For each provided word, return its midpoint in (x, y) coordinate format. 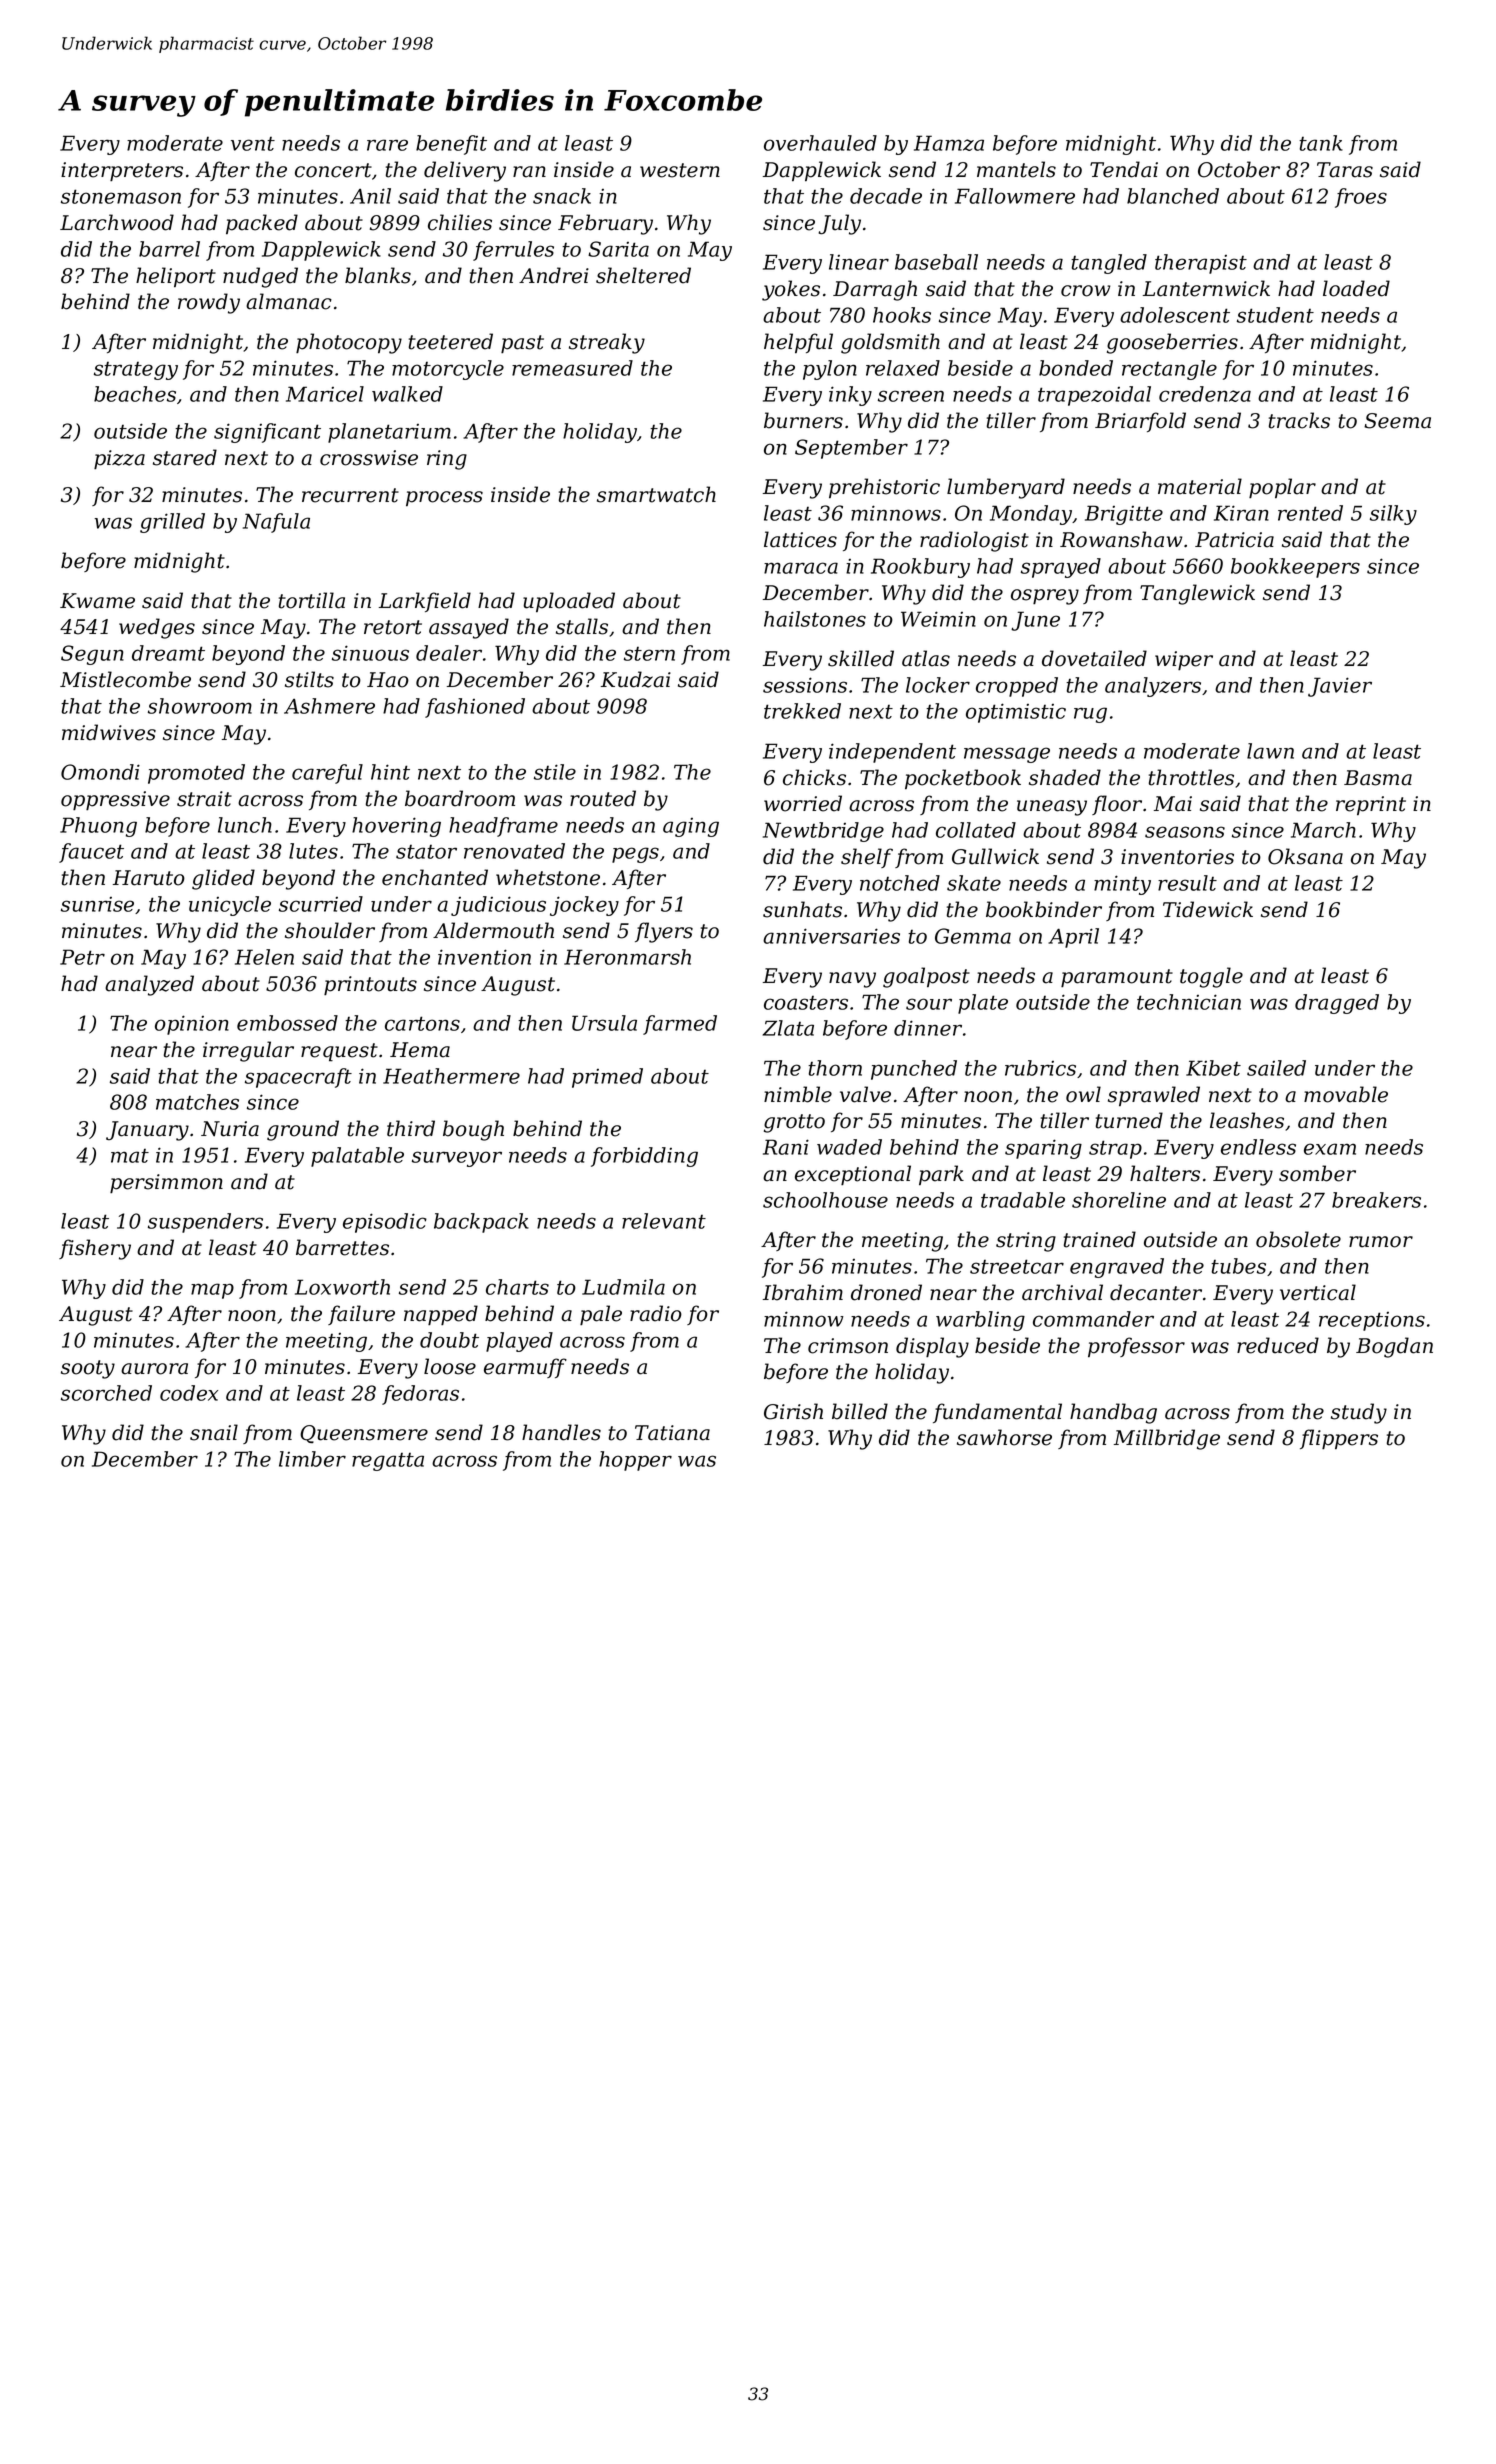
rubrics (1040, 1068)
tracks (1299, 420)
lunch (245, 825)
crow (1085, 291)
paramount (1117, 978)
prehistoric (884, 488)
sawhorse (1004, 1437)
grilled (172, 523)
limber (312, 1459)
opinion (192, 1025)
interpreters (122, 171)
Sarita (618, 249)
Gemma (973, 936)
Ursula (604, 1023)
